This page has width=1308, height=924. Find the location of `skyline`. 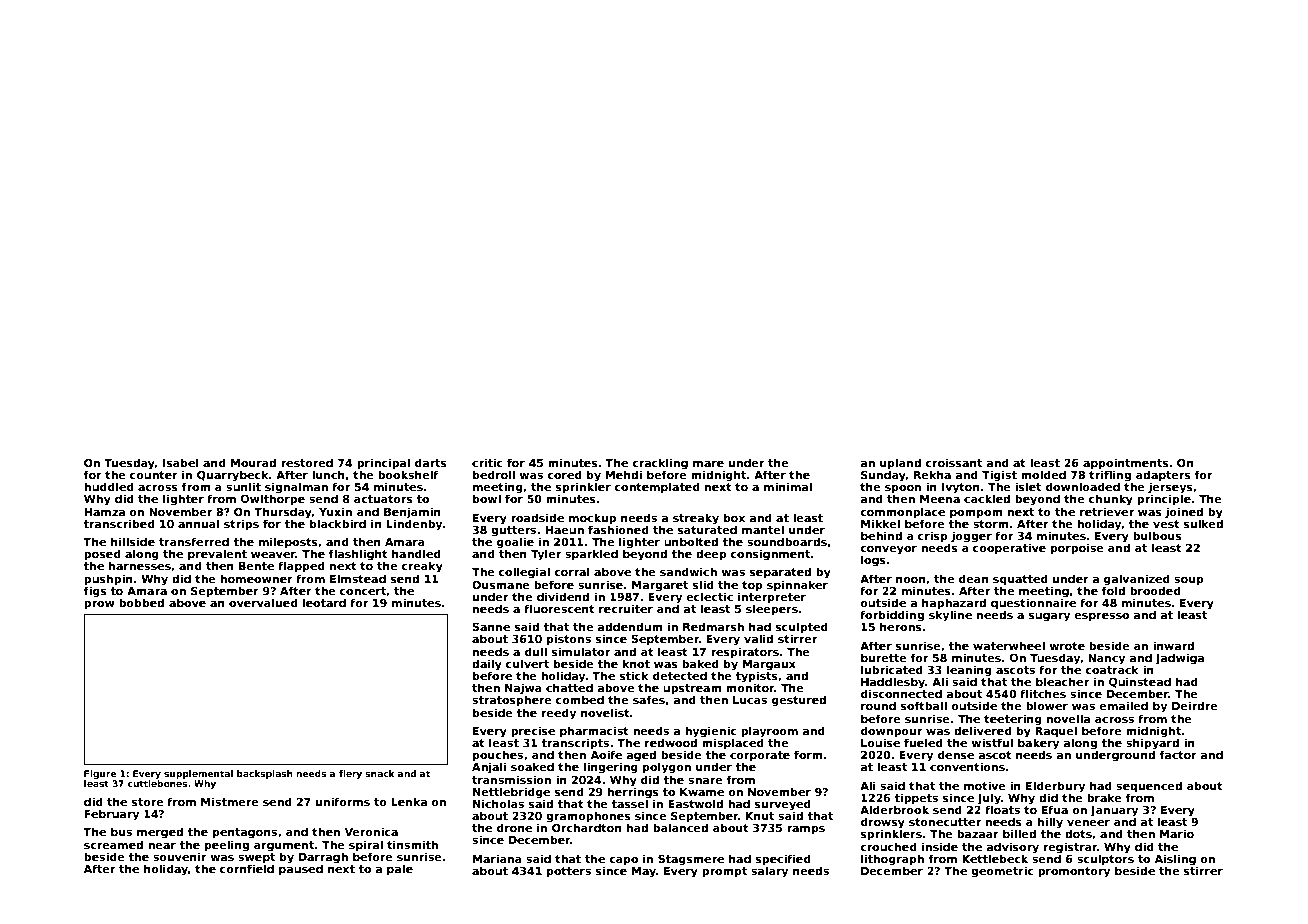

skyline is located at coordinates (950, 616).
